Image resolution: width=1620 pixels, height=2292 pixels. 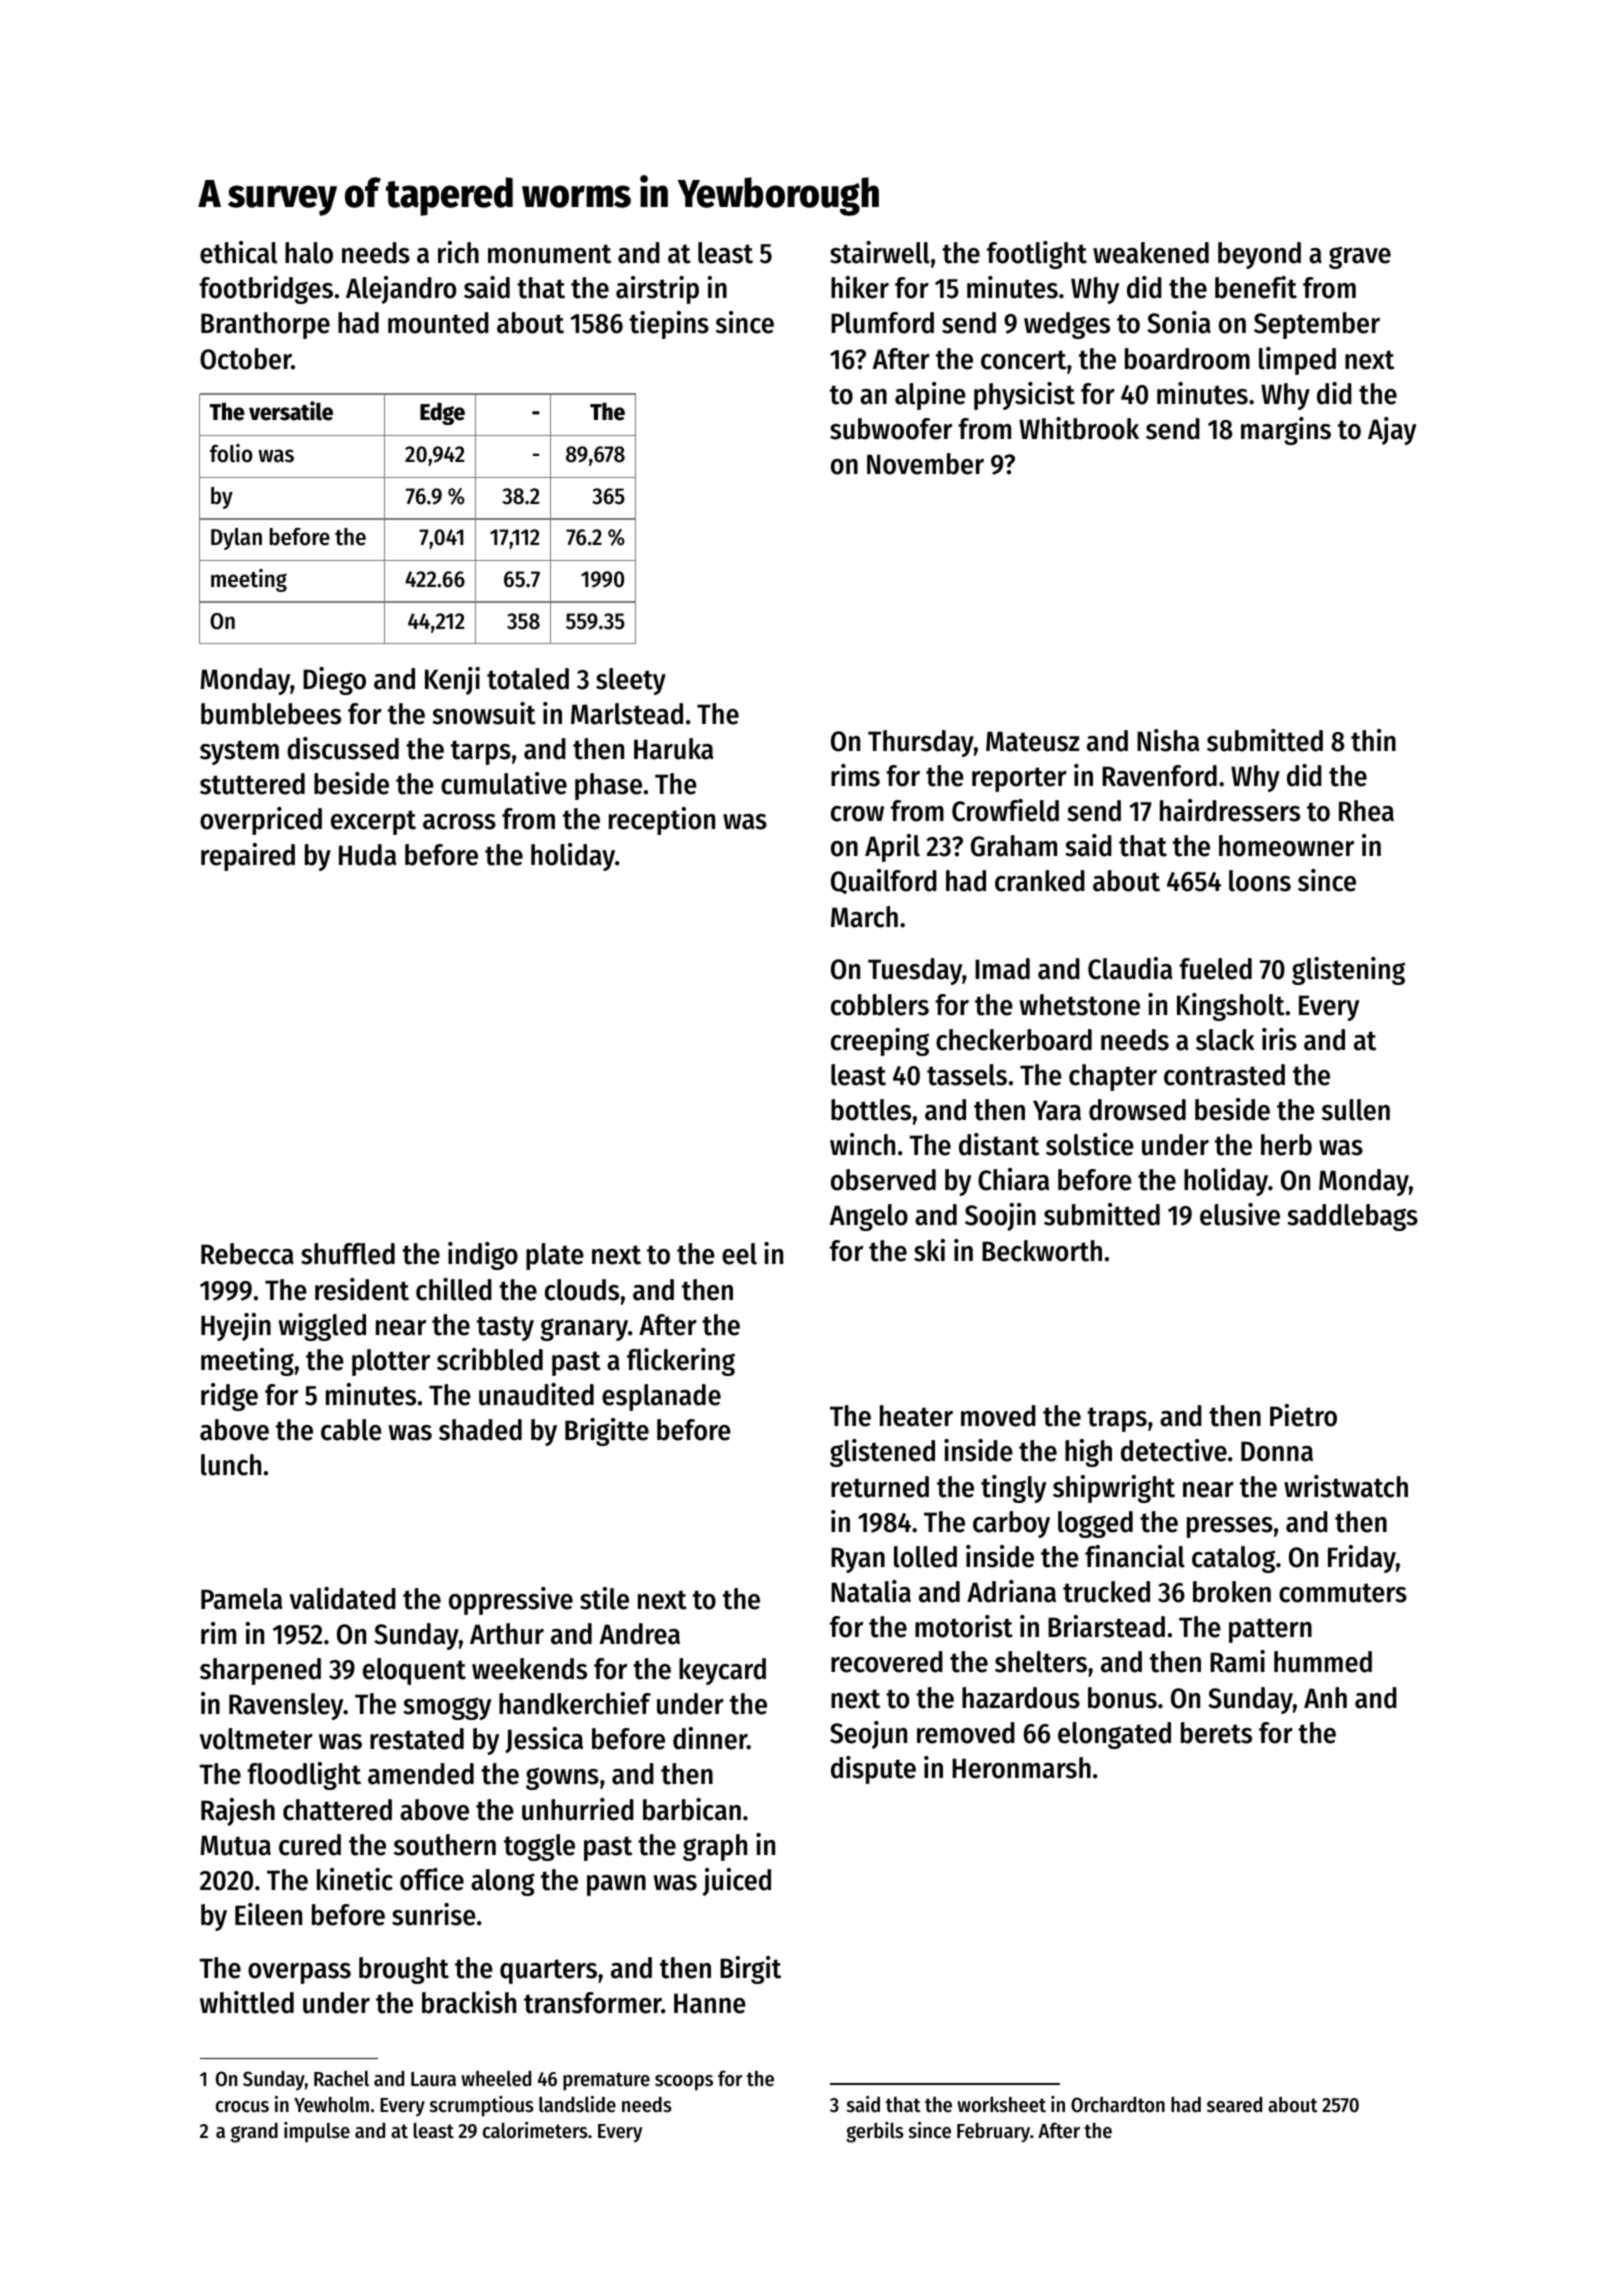 I want to click on seared, so click(x=1234, y=2104).
